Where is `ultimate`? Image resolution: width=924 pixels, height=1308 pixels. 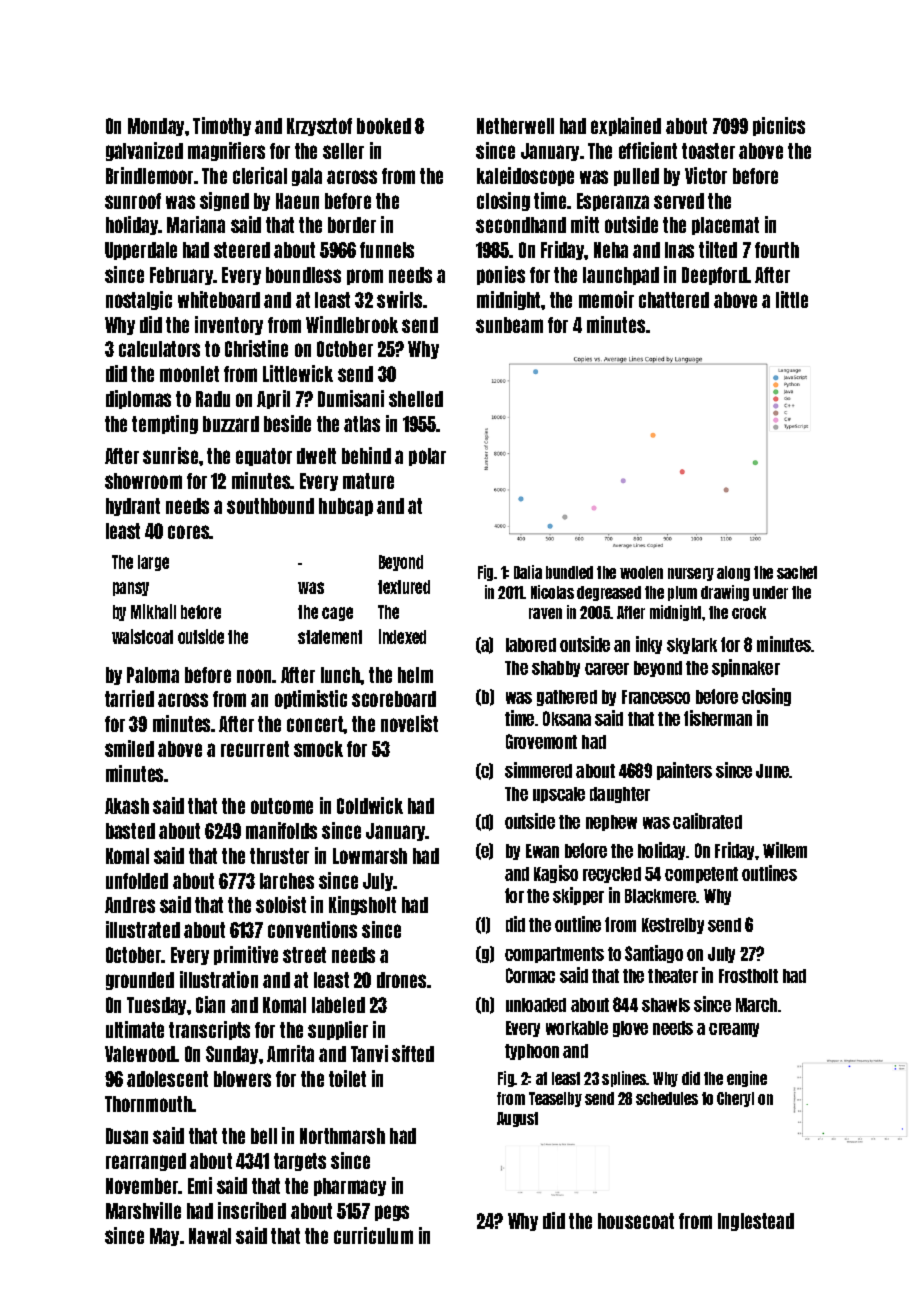
ultimate is located at coordinates (135, 1029).
